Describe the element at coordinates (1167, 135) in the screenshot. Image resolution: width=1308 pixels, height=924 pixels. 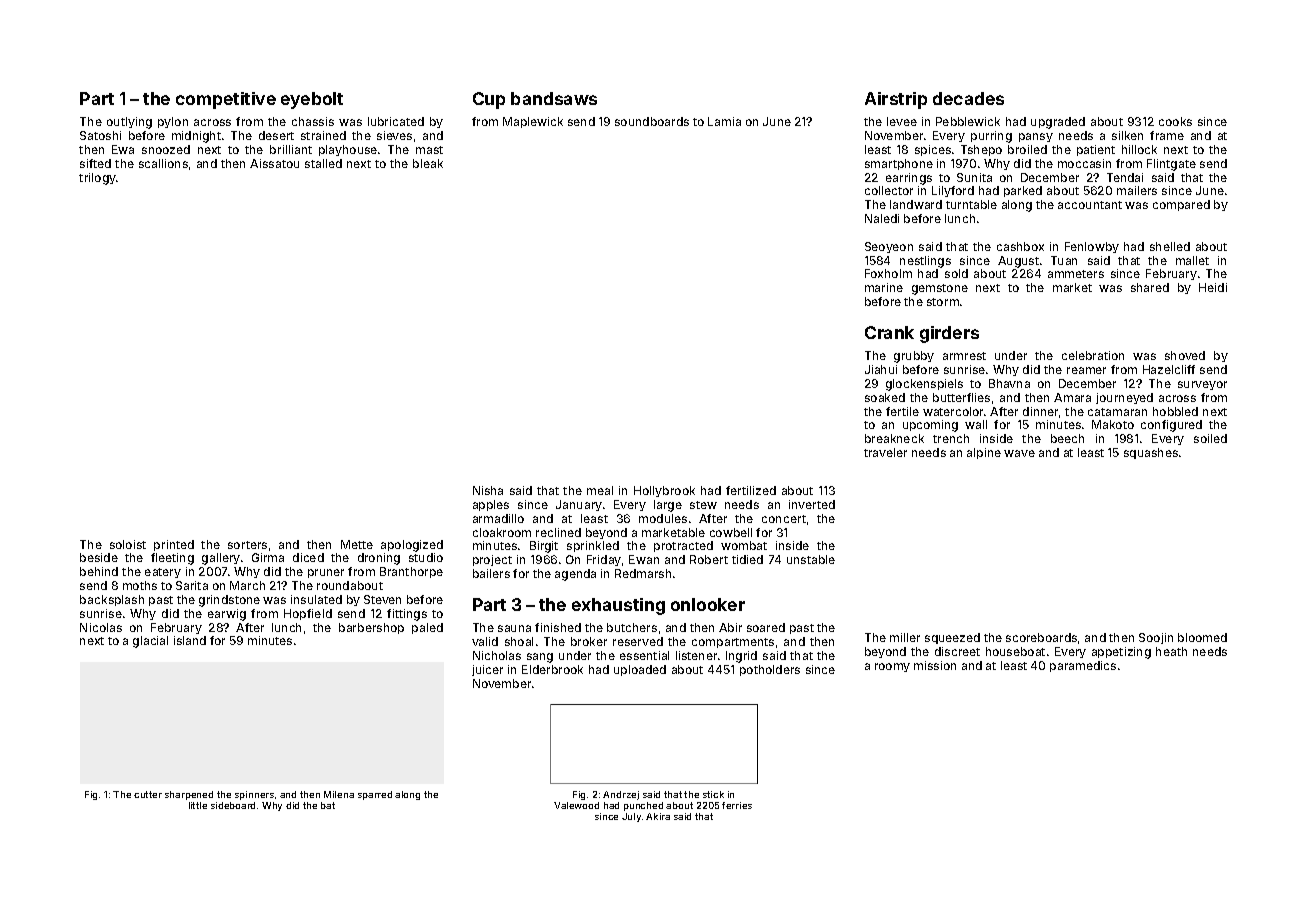
I see `frame` at that location.
